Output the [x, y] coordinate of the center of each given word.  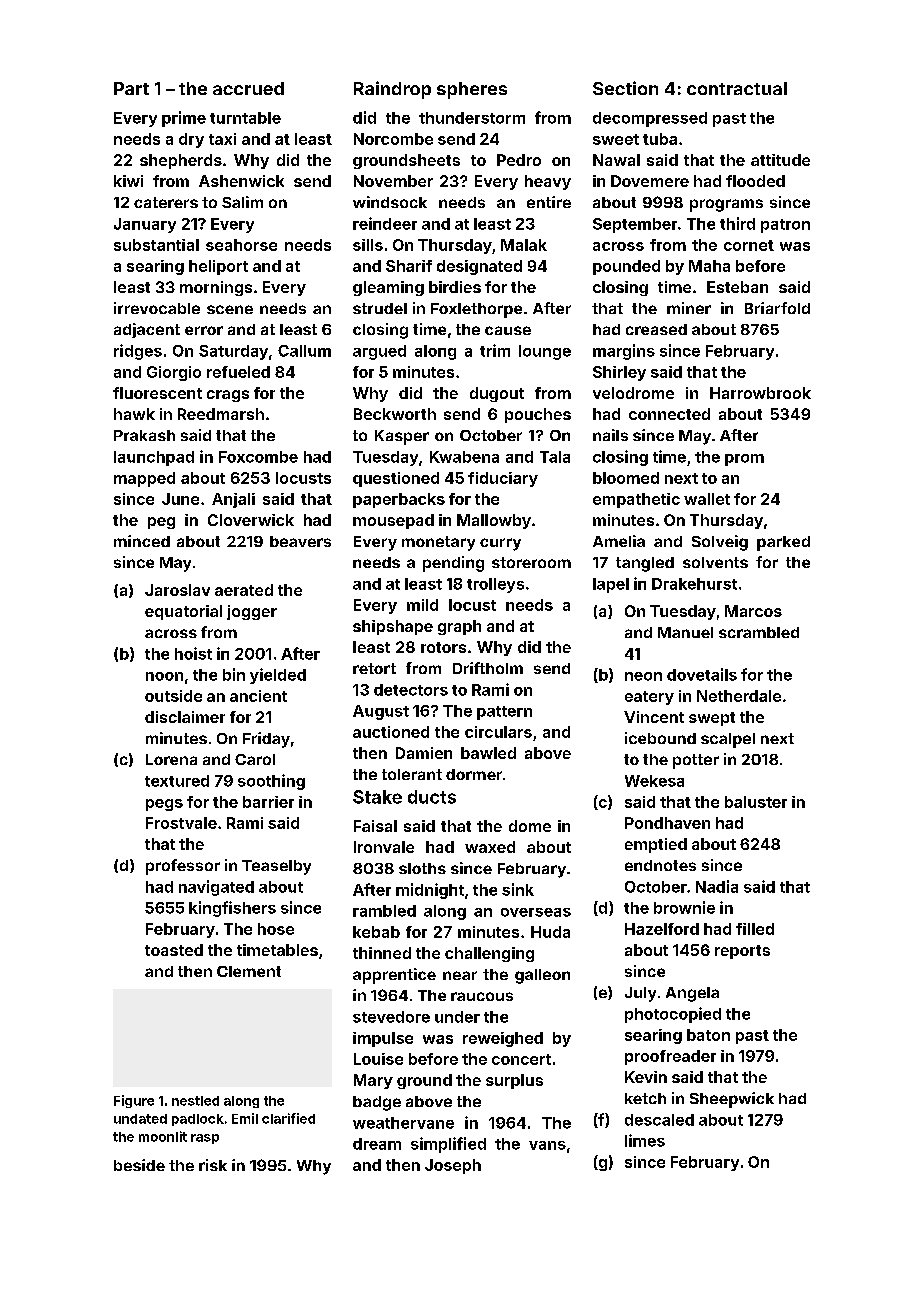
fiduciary [503, 479]
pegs [164, 805]
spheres [472, 90]
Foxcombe [258, 457]
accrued [248, 88]
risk [213, 1165]
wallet [707, 499]
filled [755, 929]
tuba [660, 139]
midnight [430, 891]
